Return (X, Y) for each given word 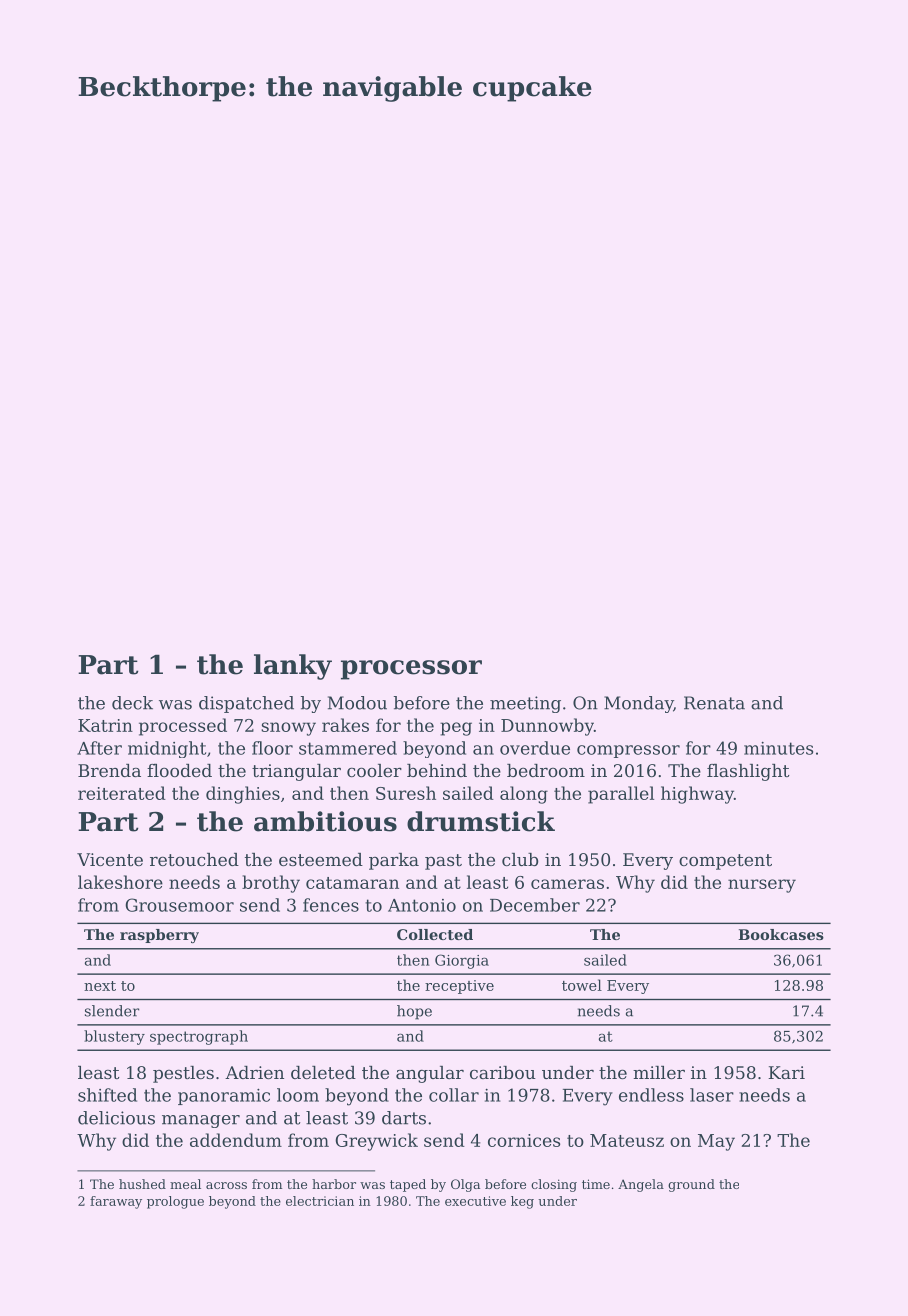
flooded (179, 770)
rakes (345, 725)
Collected (435, 934)
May (716, 1142)
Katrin (105, 725)
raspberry (159, 936)
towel (582, 985)
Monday (638, 704)
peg (456, 729)
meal (185, 1184)
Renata (714, 703)
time (596, 1184)
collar (454, 1095)
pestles (183, 1074)
